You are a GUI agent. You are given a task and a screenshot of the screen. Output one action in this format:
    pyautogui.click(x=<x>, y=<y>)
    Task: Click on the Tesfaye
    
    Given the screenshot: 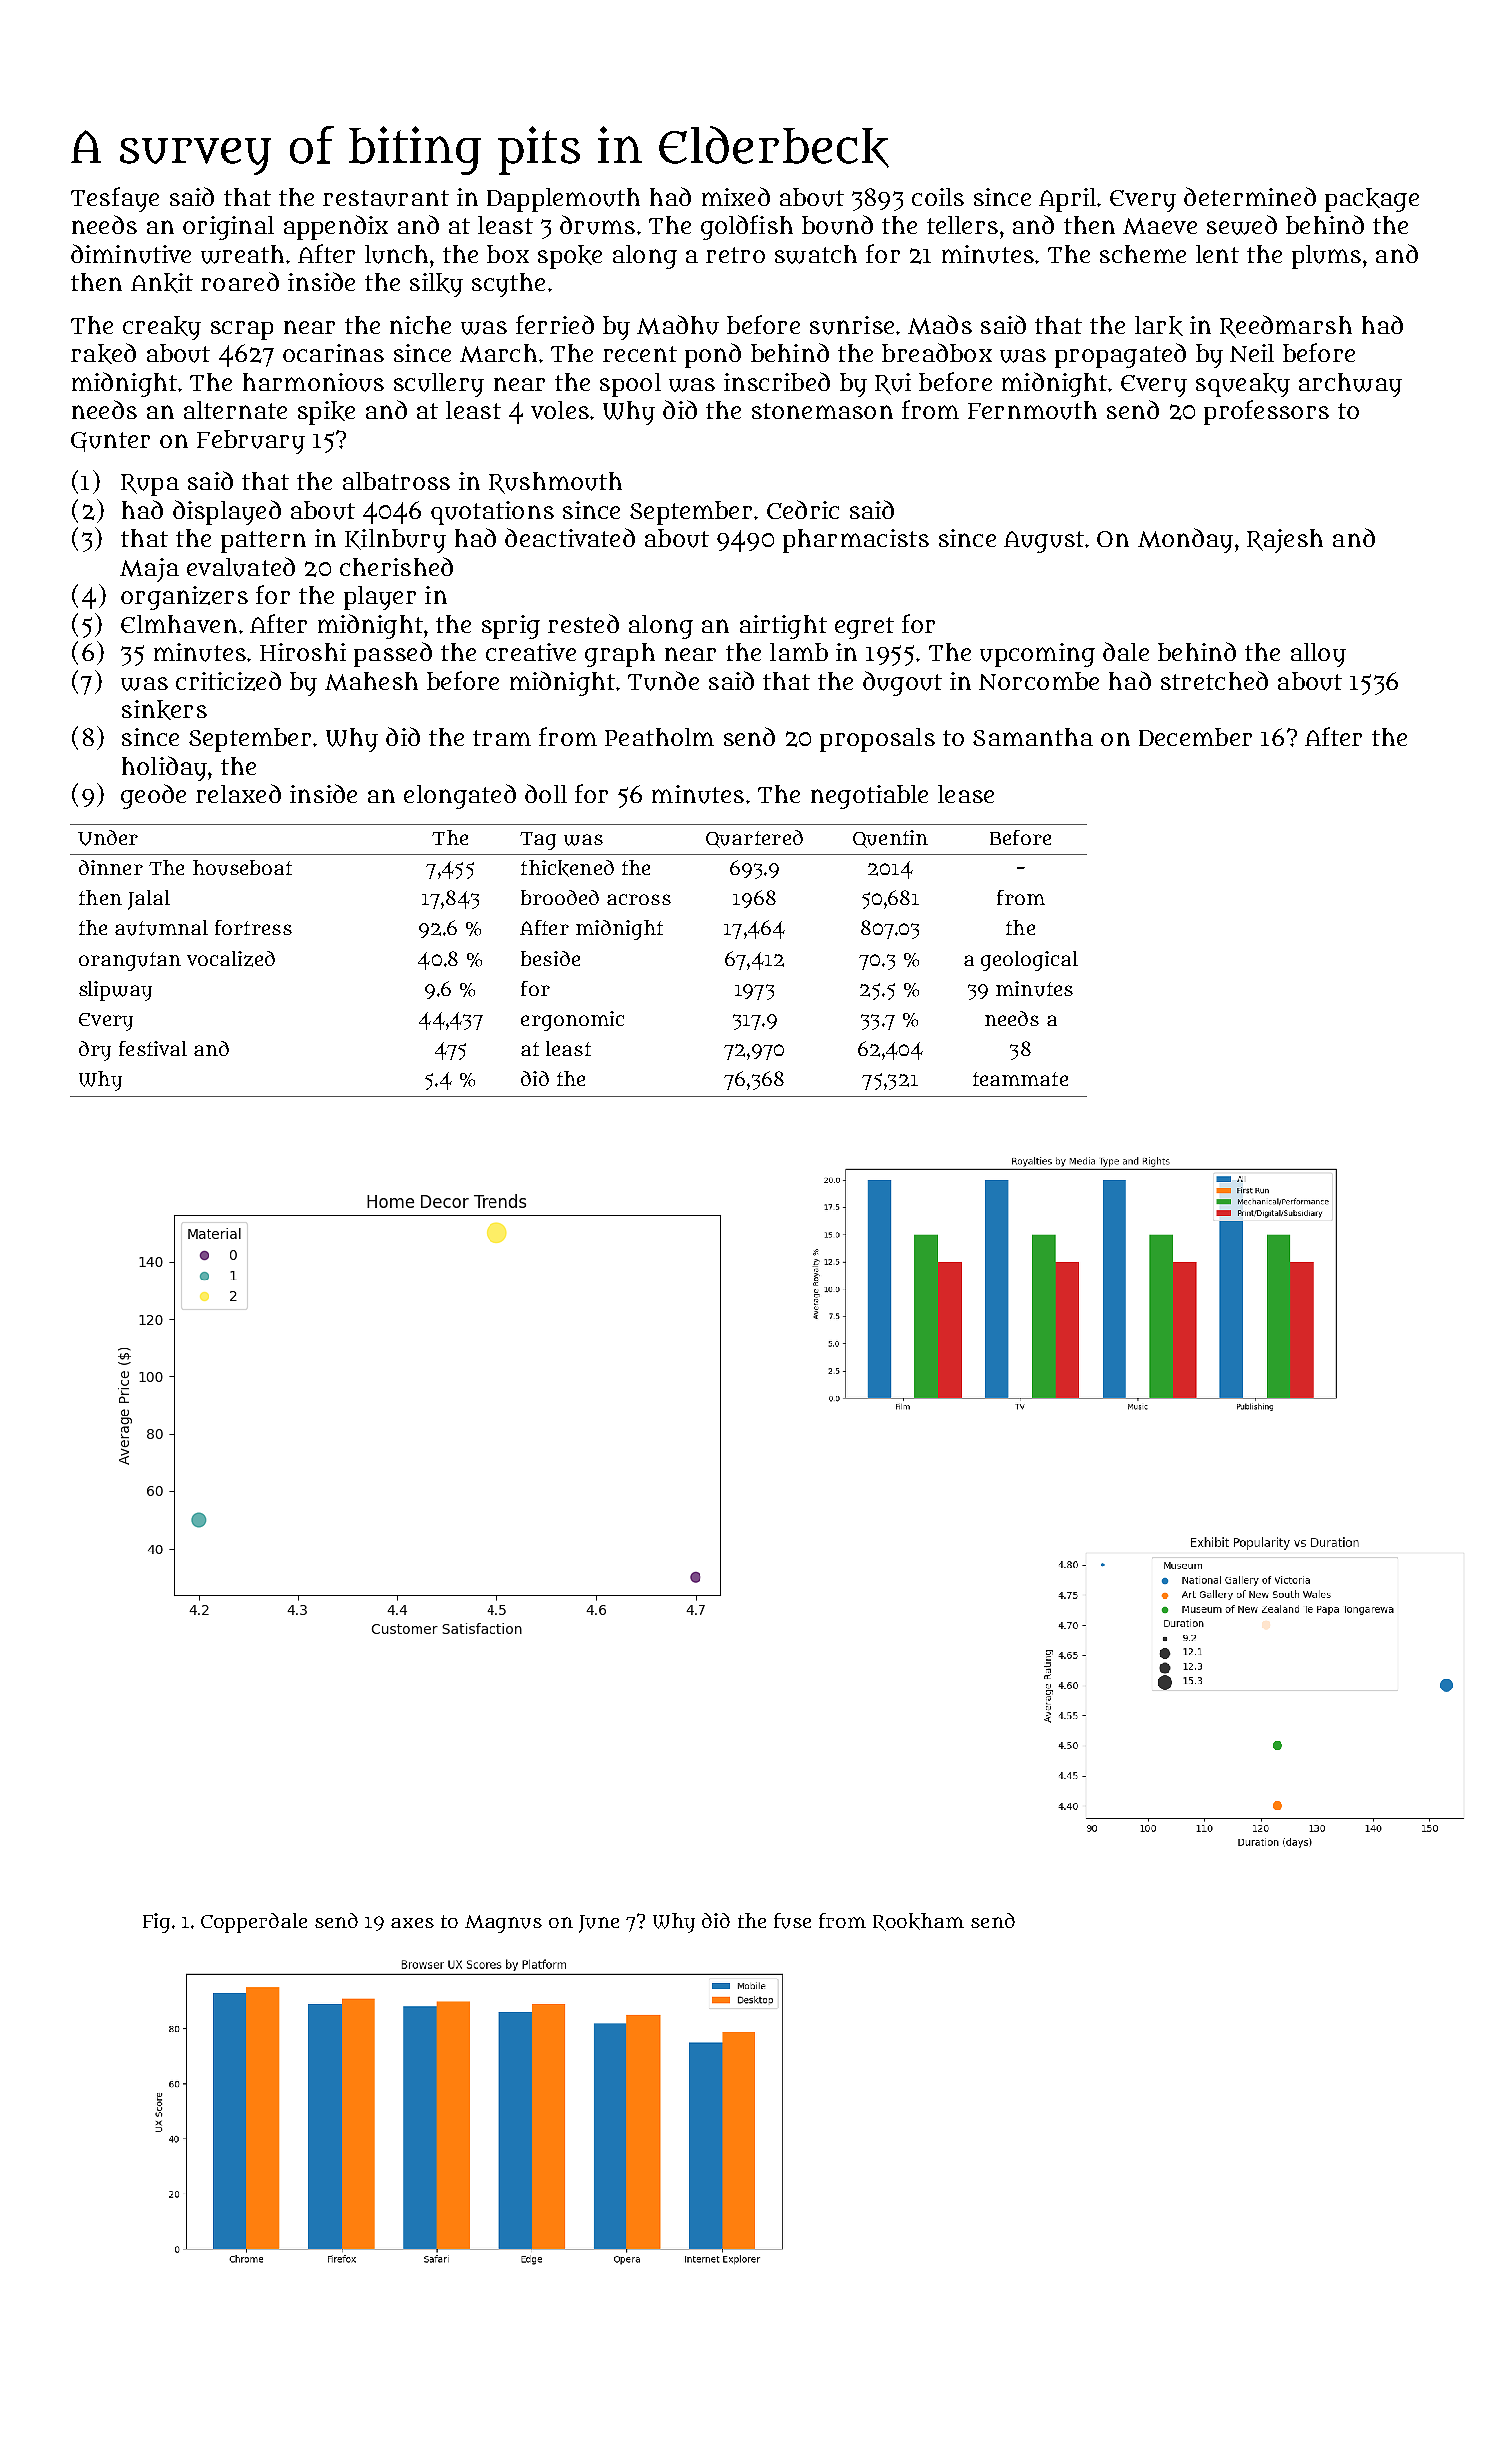 What is the action you would take?
    pyautogui.click(x=115, y=199)
